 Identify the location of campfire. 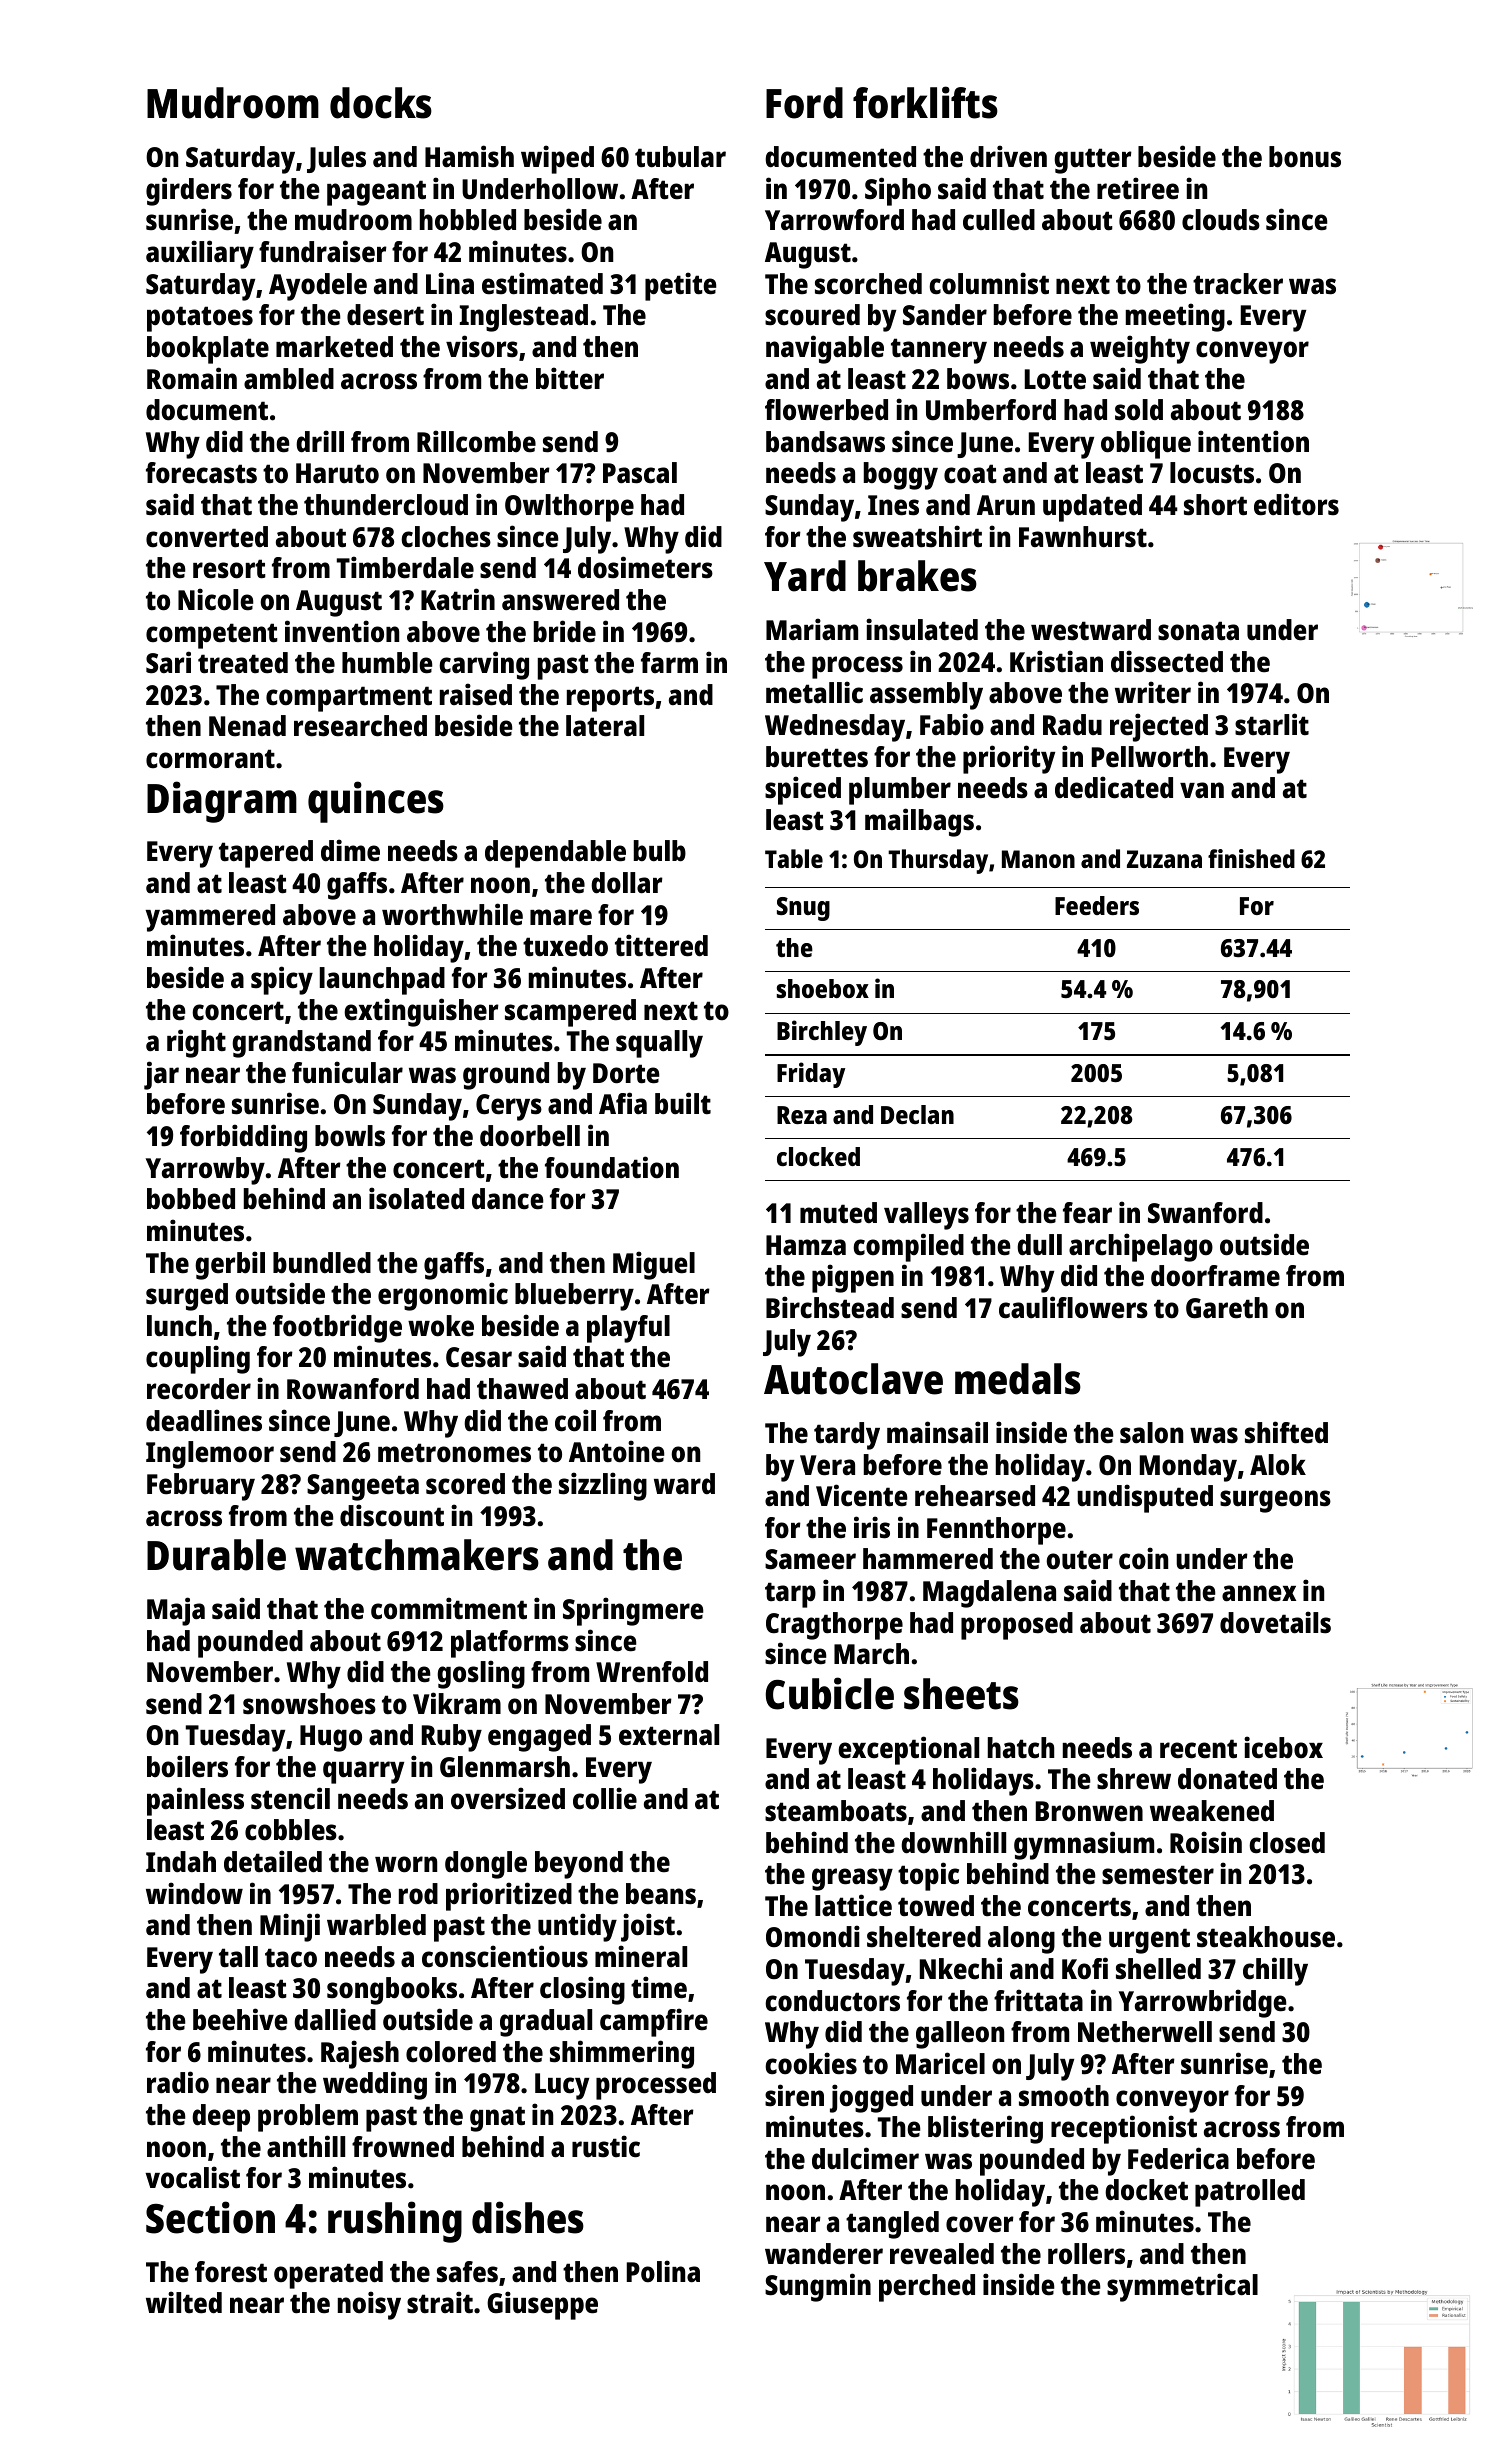
(654, 2022).
